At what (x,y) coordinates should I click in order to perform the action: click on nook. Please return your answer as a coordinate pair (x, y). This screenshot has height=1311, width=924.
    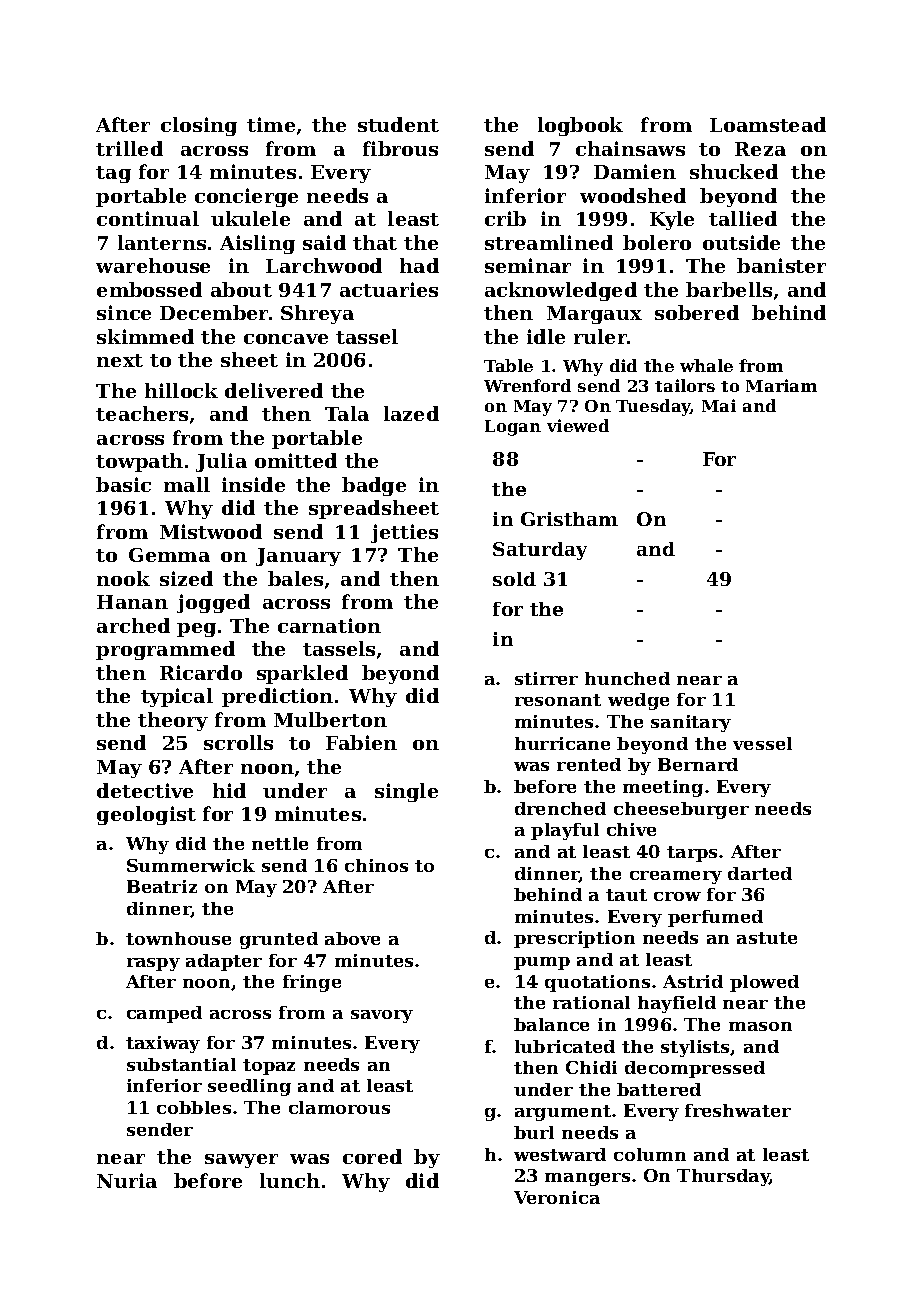
    Looking at the image, I should click on (123, 578).
